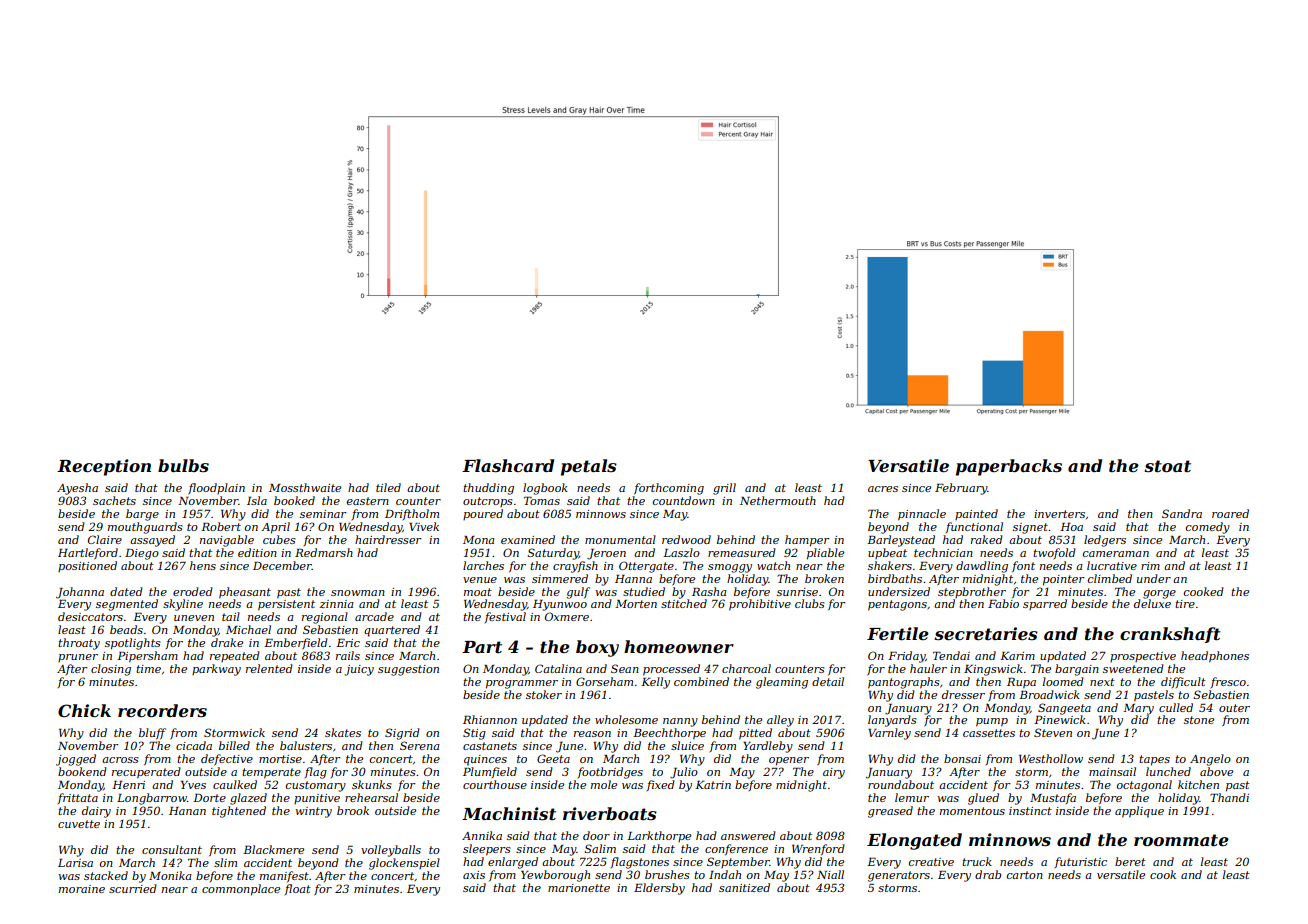  What do you see at coordinates (1230, 513) in the document?
I see `roared` at bounding box center [1230, 513].
